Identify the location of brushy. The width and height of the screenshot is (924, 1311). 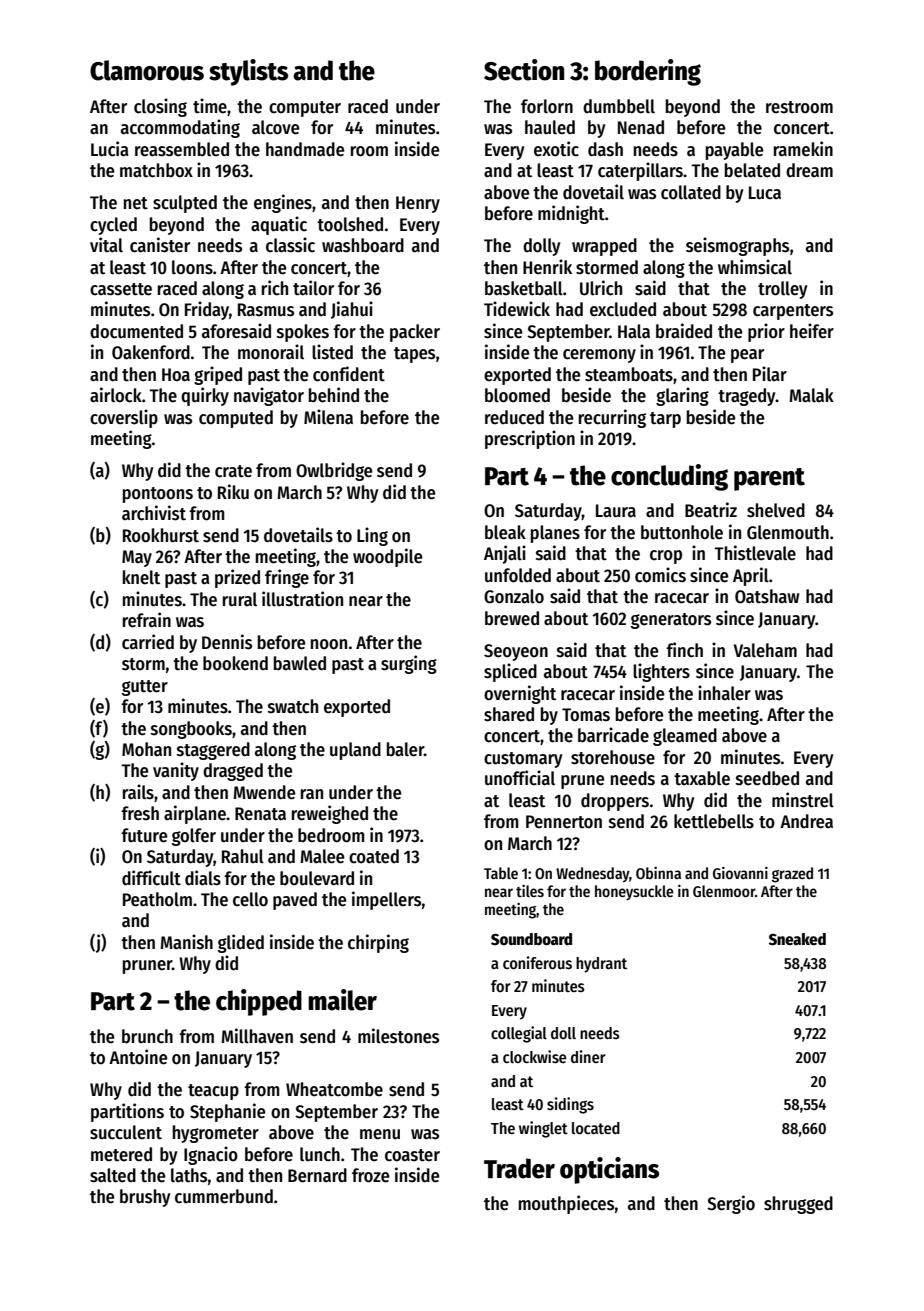
(145, 1198).
